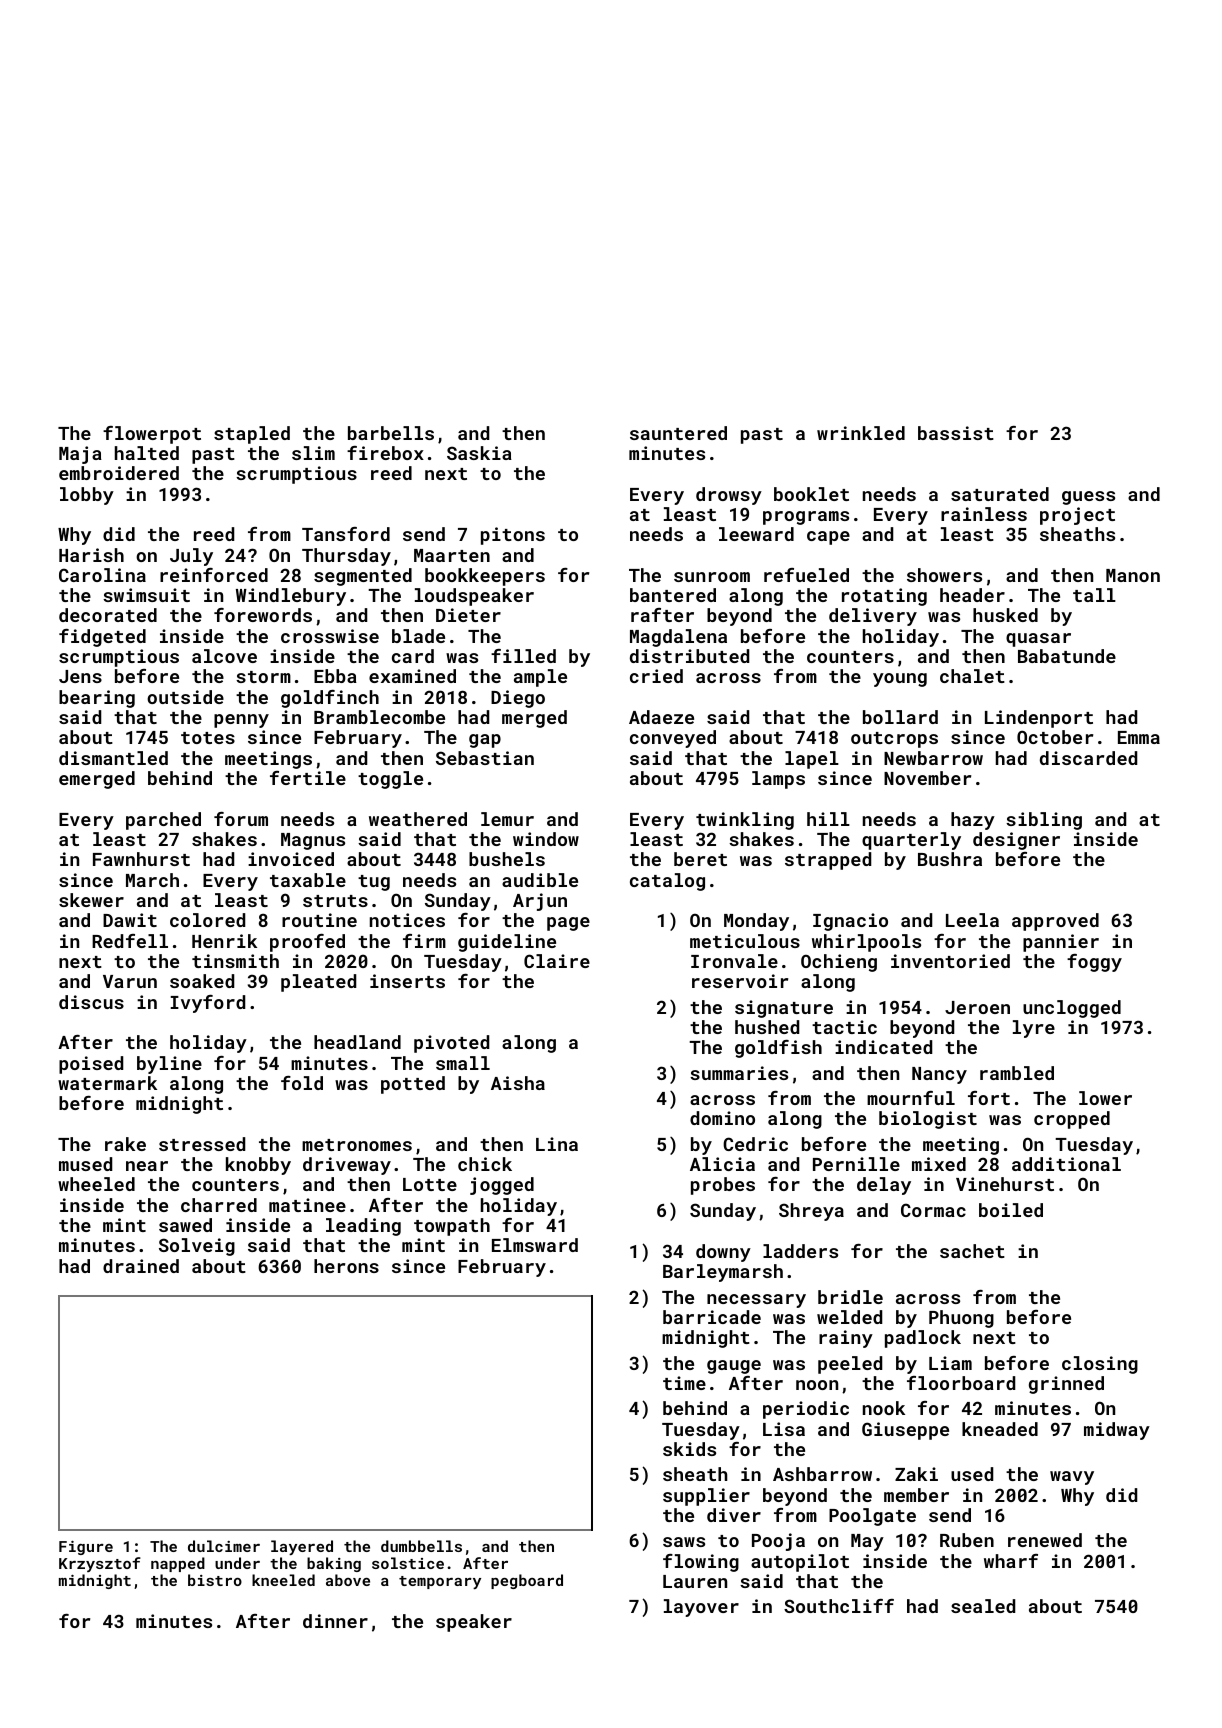  I want to click on kneaded, so click(1000, 1429).
